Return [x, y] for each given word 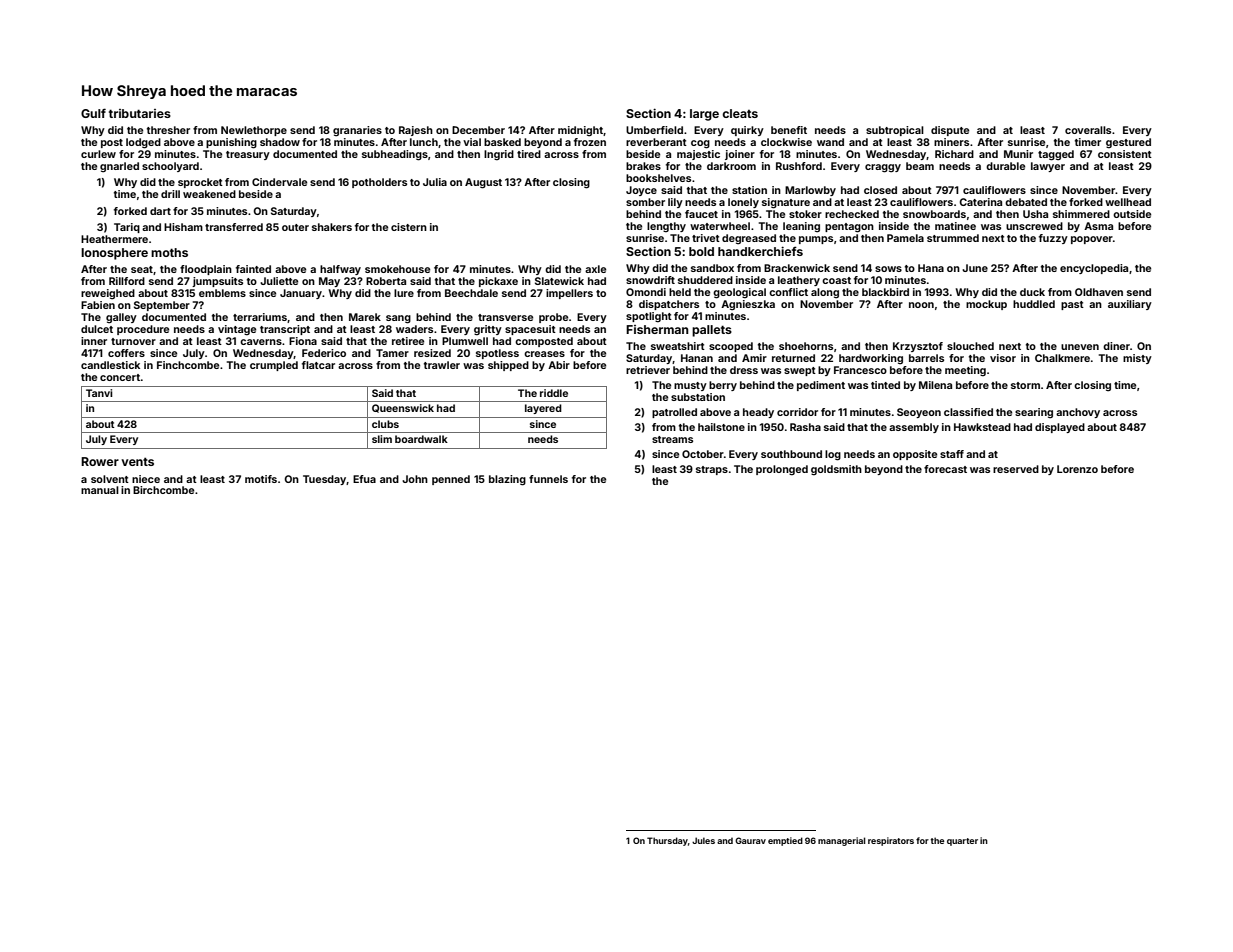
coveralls [1088, 130]
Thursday [667, 841]
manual [100, 490]
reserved [1016, 469]
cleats [740, 113]
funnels [548, 479]
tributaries [140, 113]
